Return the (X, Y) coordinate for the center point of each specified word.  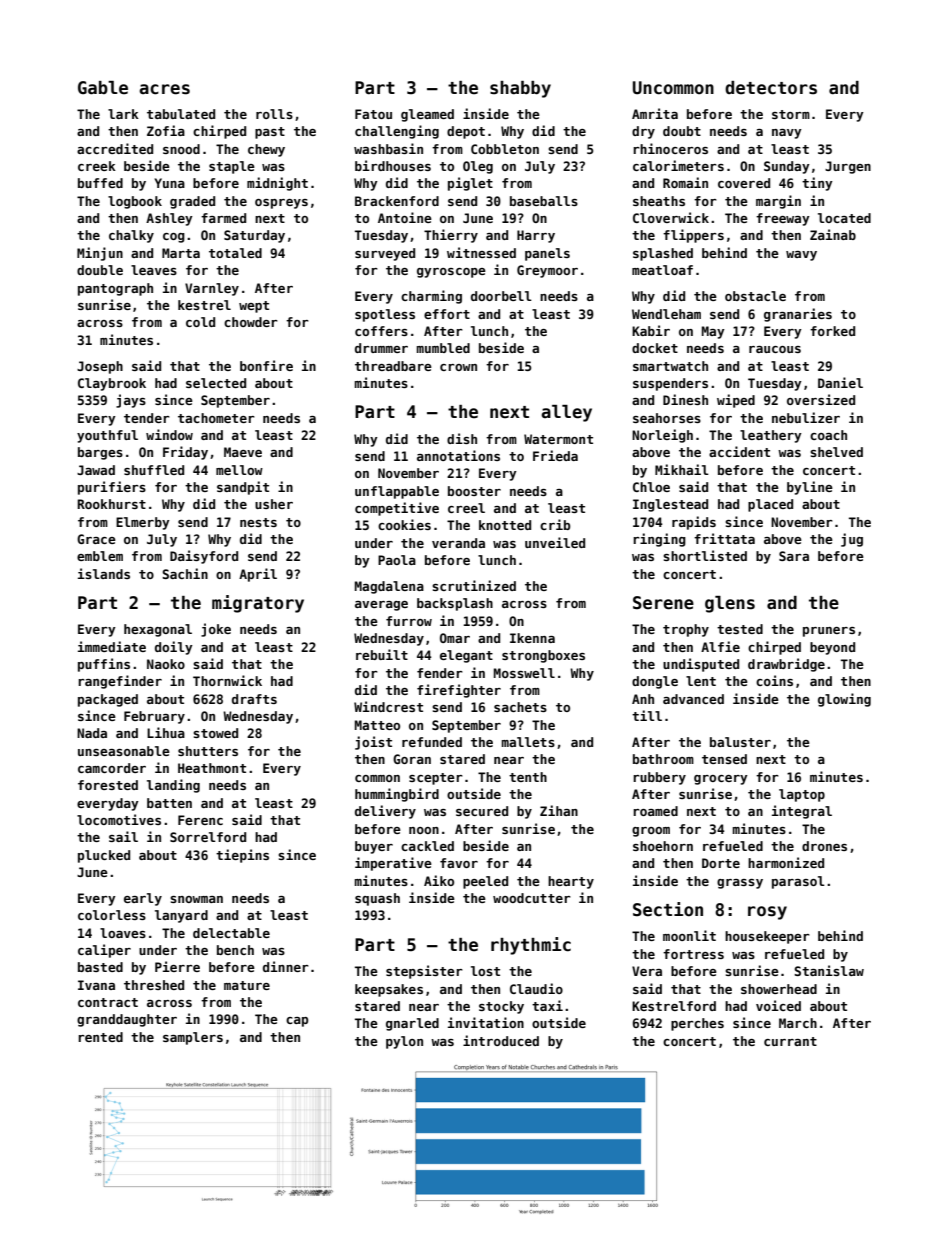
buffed (100, 183)
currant (790, 1041)
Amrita (655, 113)
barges (100, 453)
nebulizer (806, 417)
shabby (520, 89)
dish (462, 438)
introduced (501, 1040)
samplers (193, 1038)
